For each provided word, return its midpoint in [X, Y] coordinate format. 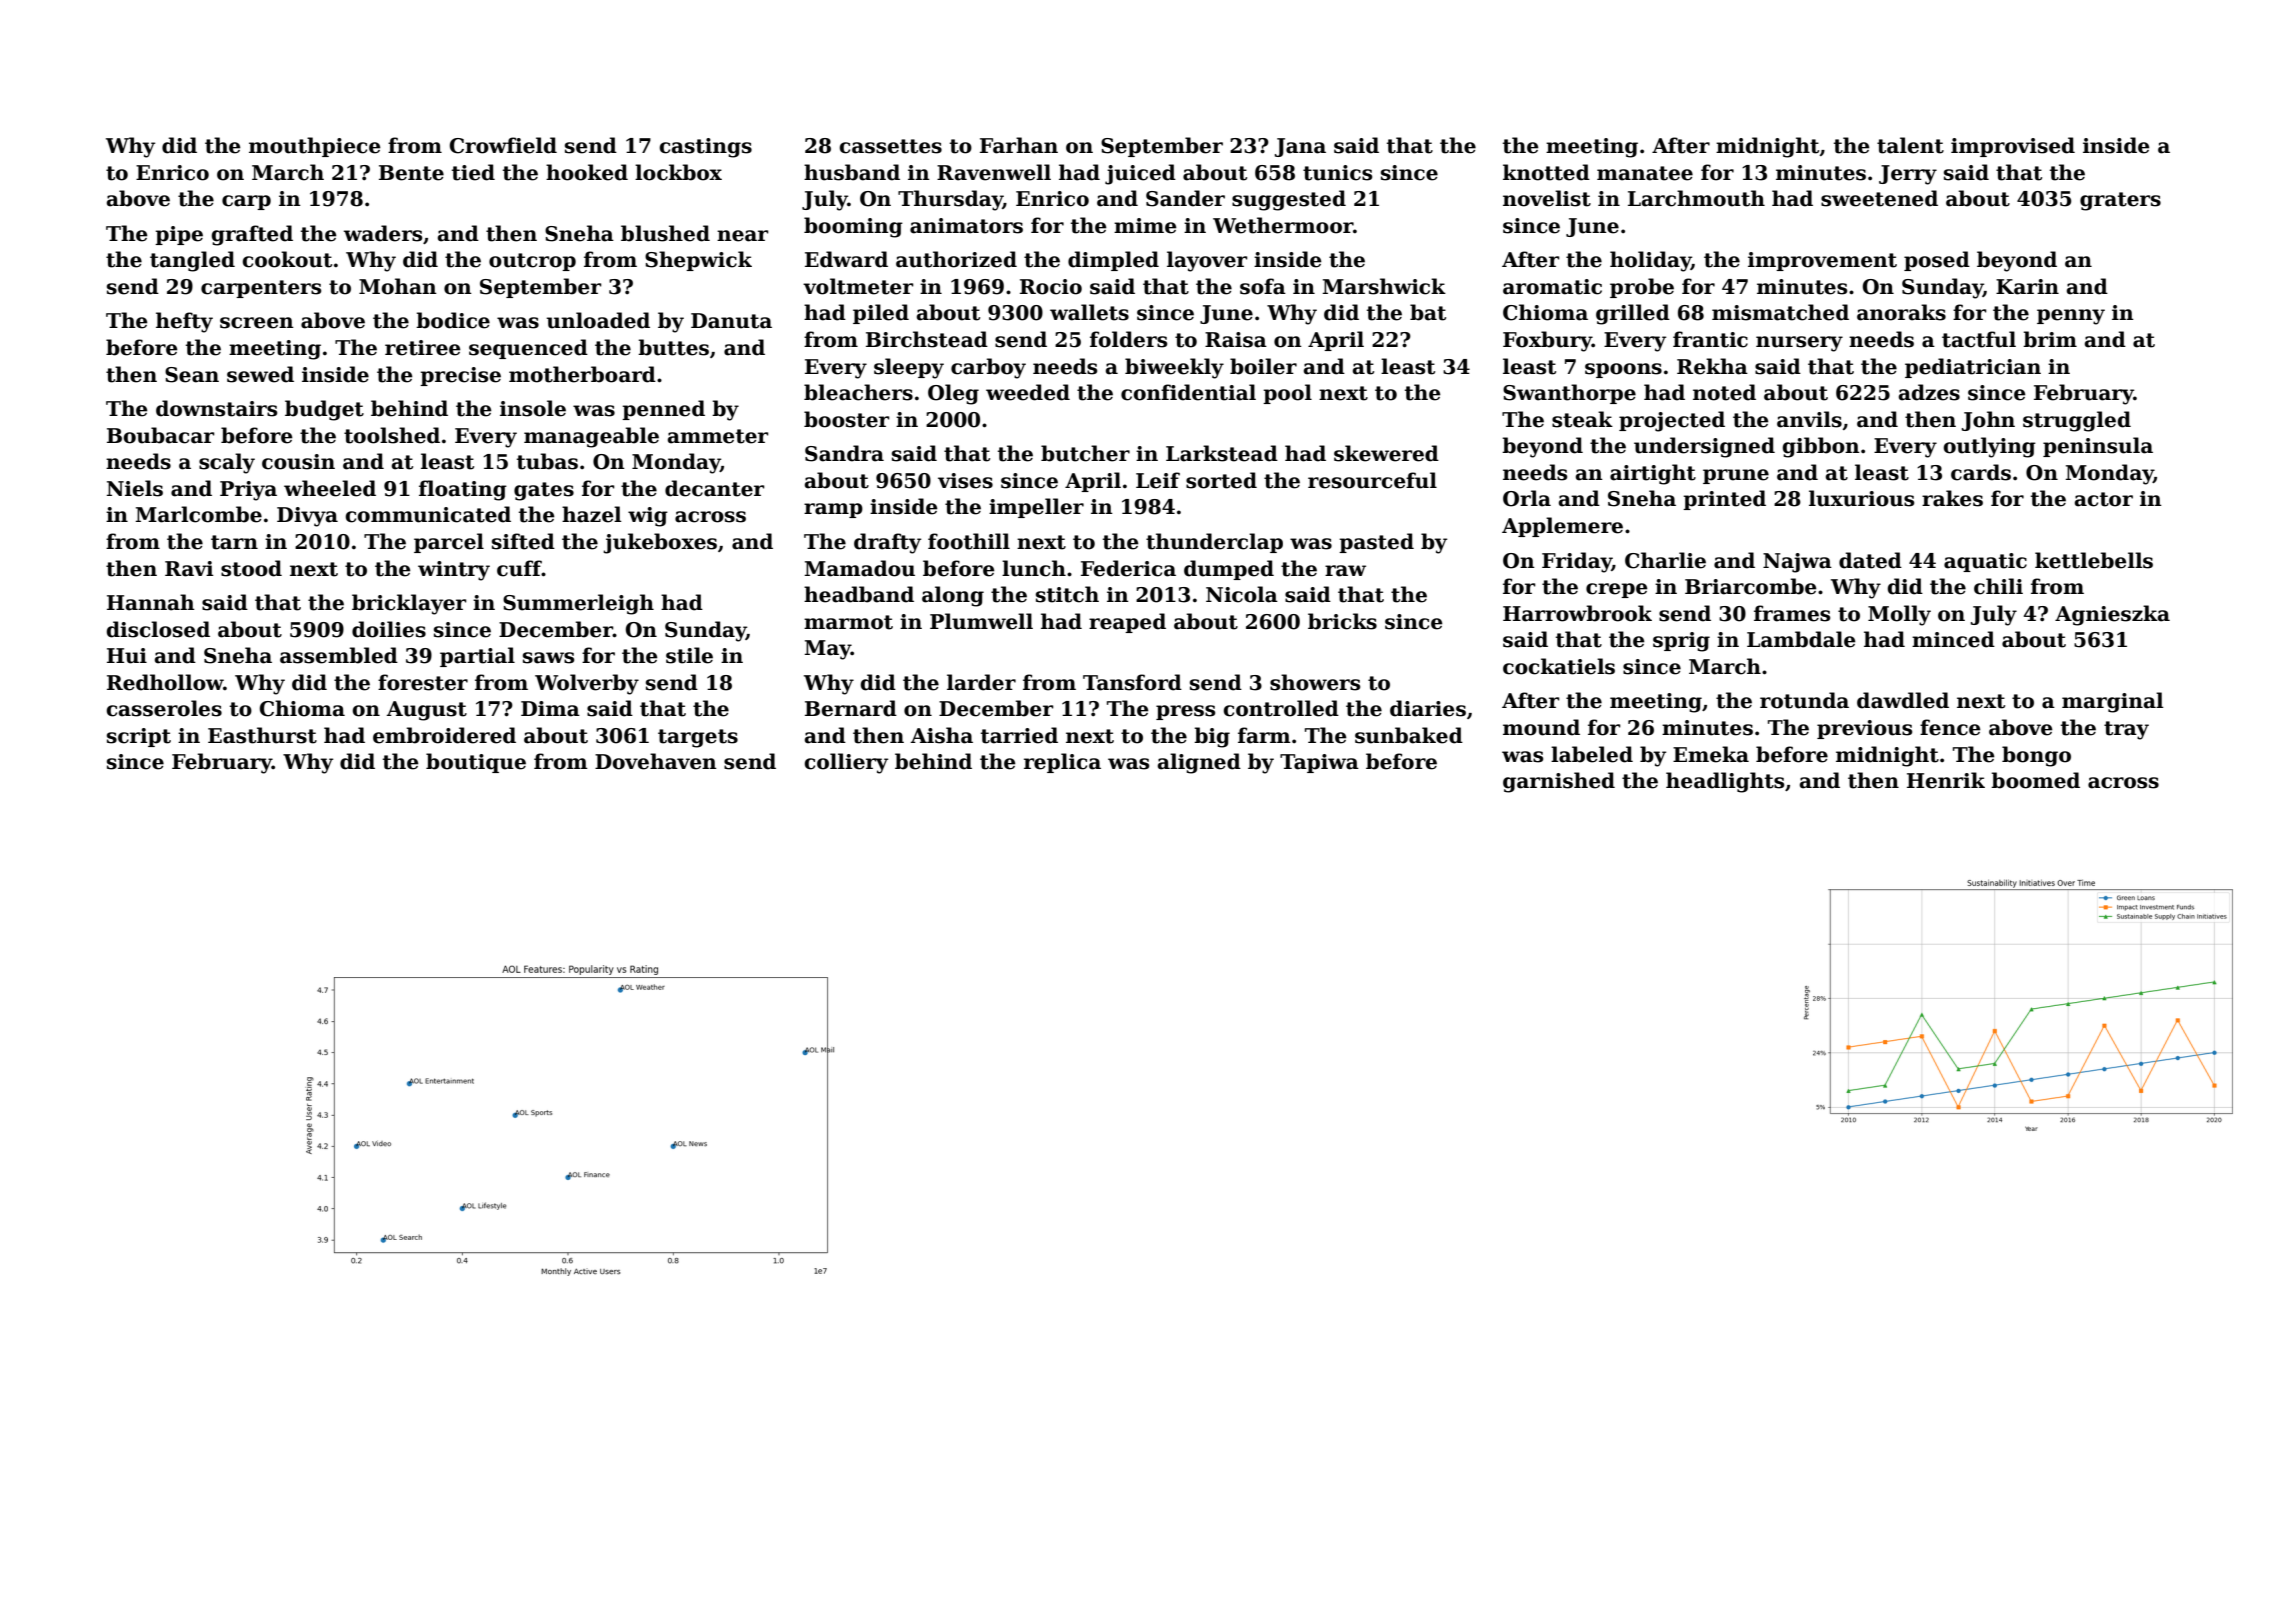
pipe [179, 235]
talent [1910, 145]
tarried [1019, 735]
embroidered [444, 735]
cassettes [890, 146]
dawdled [1903, 700]
